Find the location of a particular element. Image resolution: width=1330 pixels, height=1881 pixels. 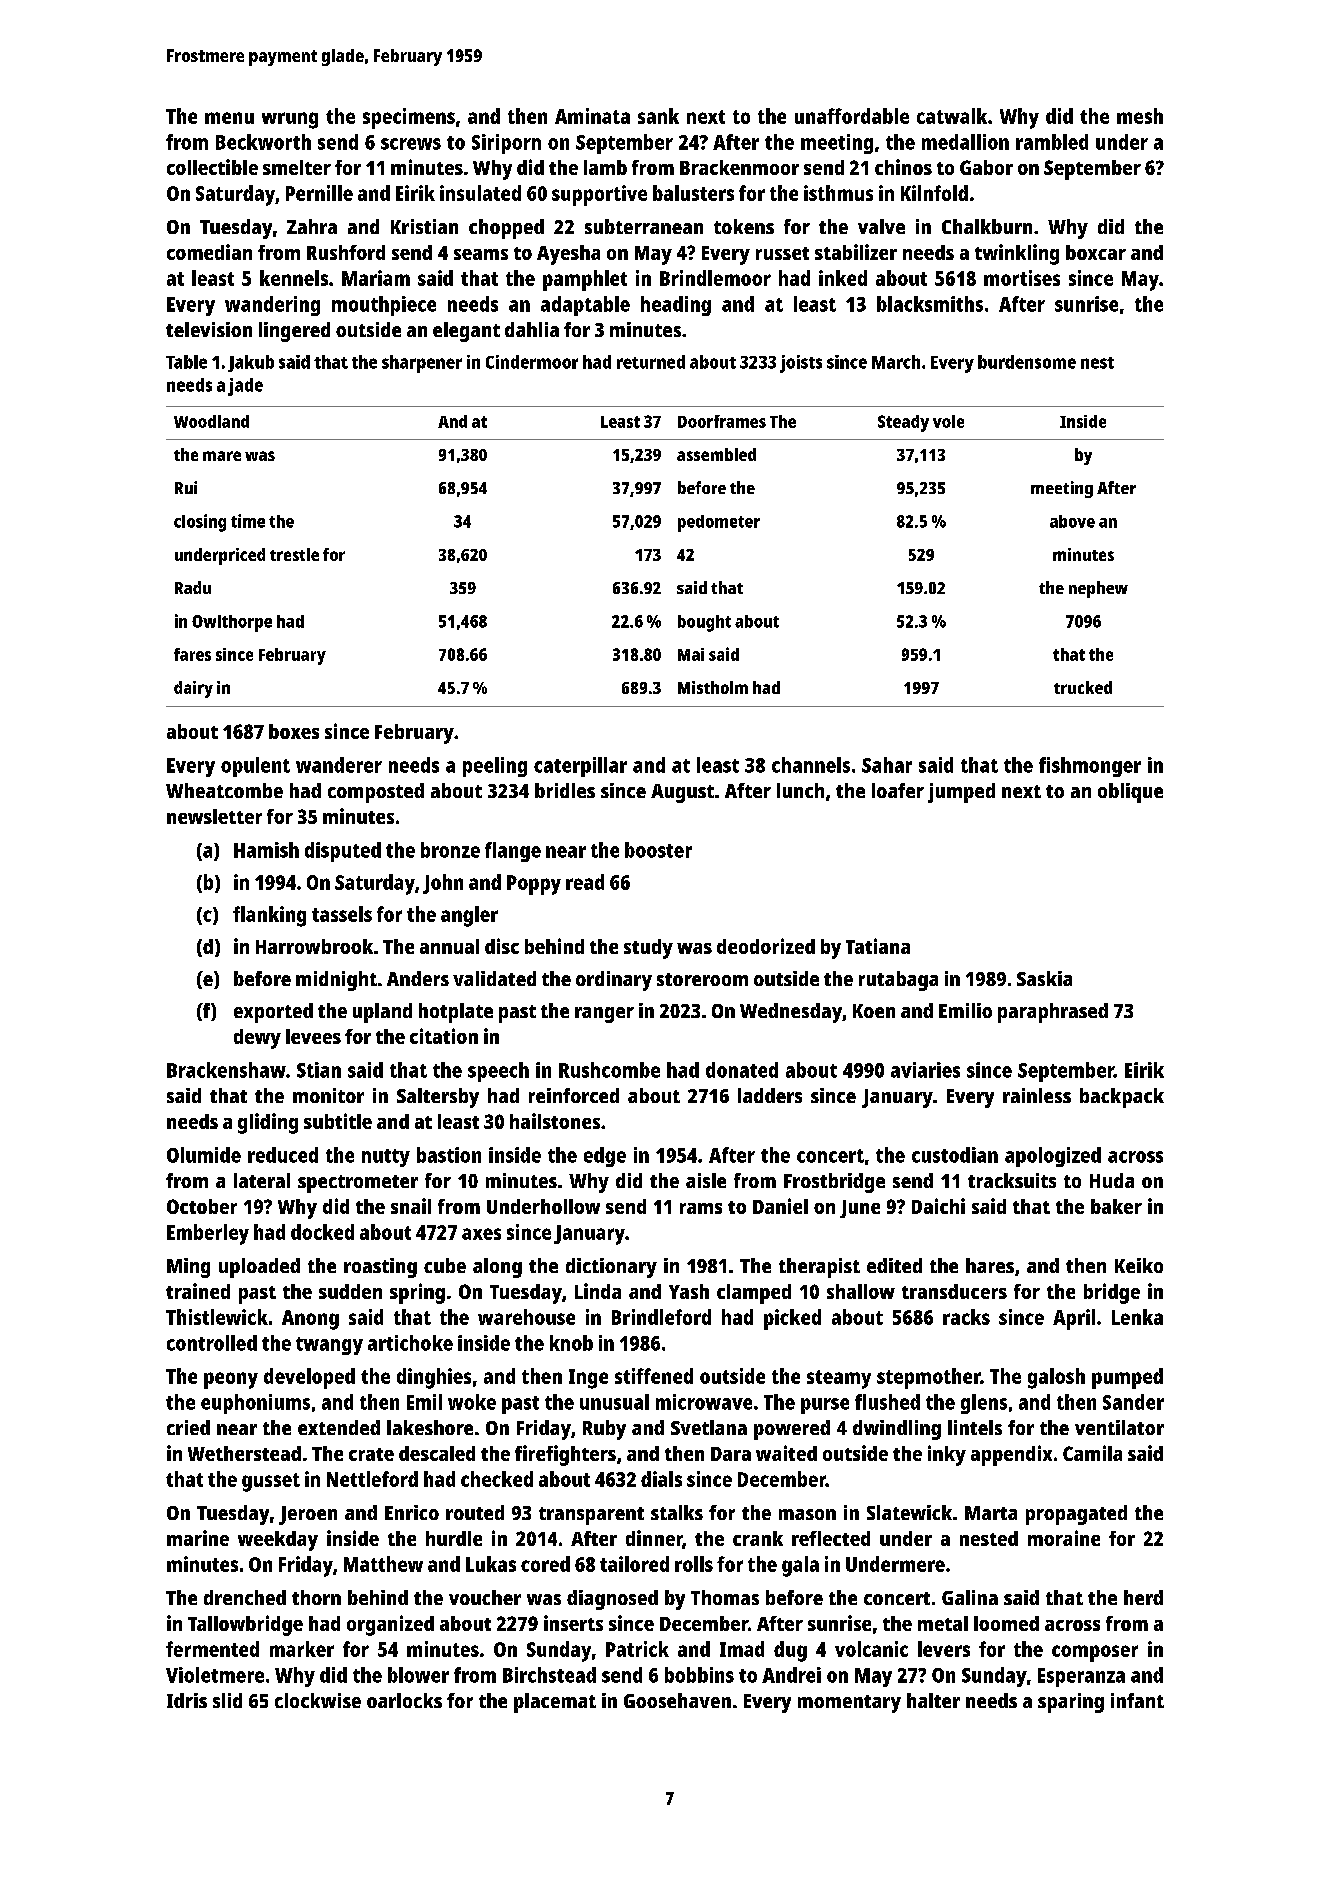

Siriporn is located at coordinates (506, 144).
